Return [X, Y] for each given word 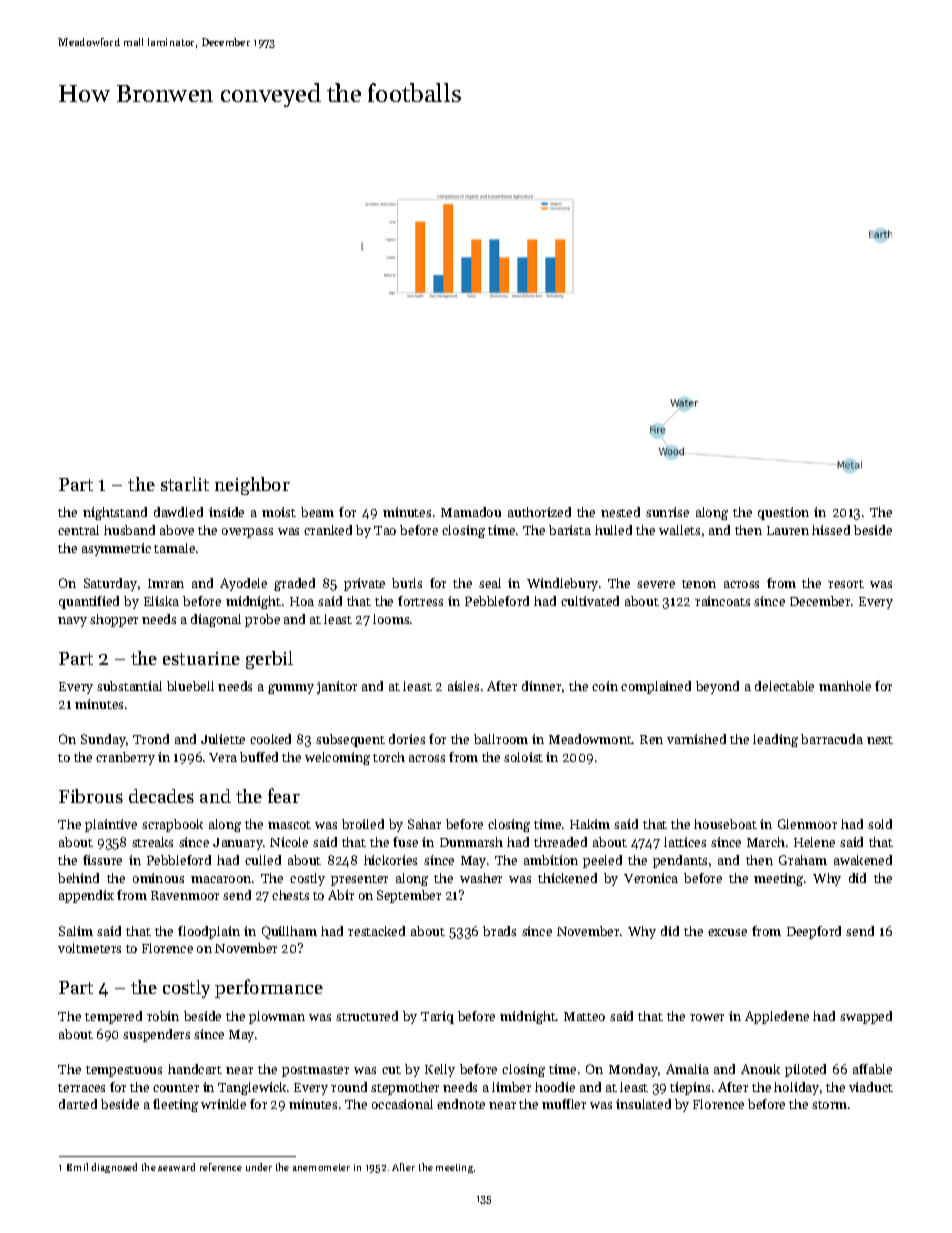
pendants [680, 861]
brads [499, 931]
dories [407, 739]
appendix [86, 896]
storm [829, 1105]
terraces [81, 1088]
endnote [461, 1104]
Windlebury [562, 584]
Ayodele [243, 584]
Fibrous [91, 796]
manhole [845, 686]
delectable [784, 686]
